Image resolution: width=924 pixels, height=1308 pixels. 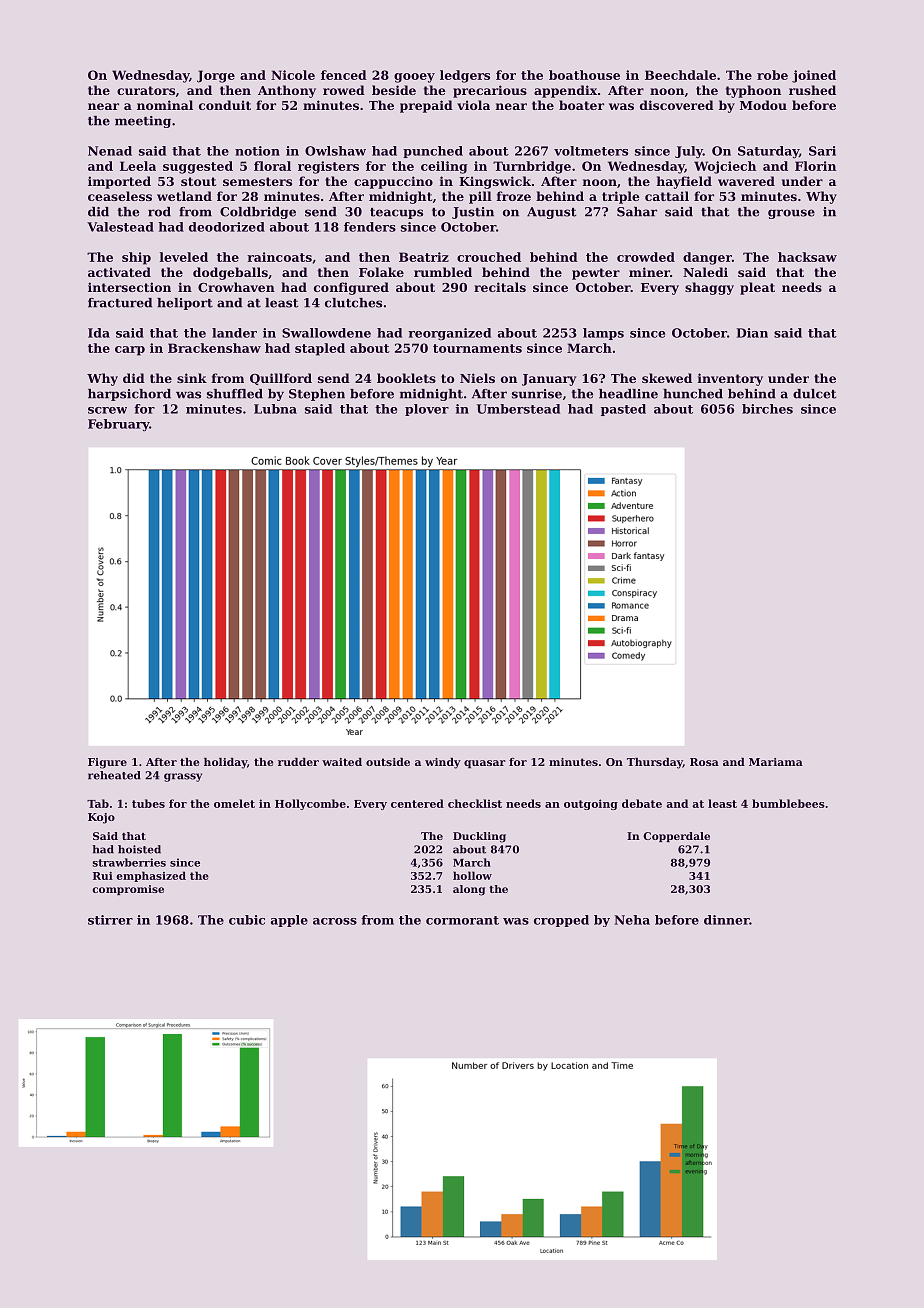 I want to click on holiday, so click(x=225, y=763).
